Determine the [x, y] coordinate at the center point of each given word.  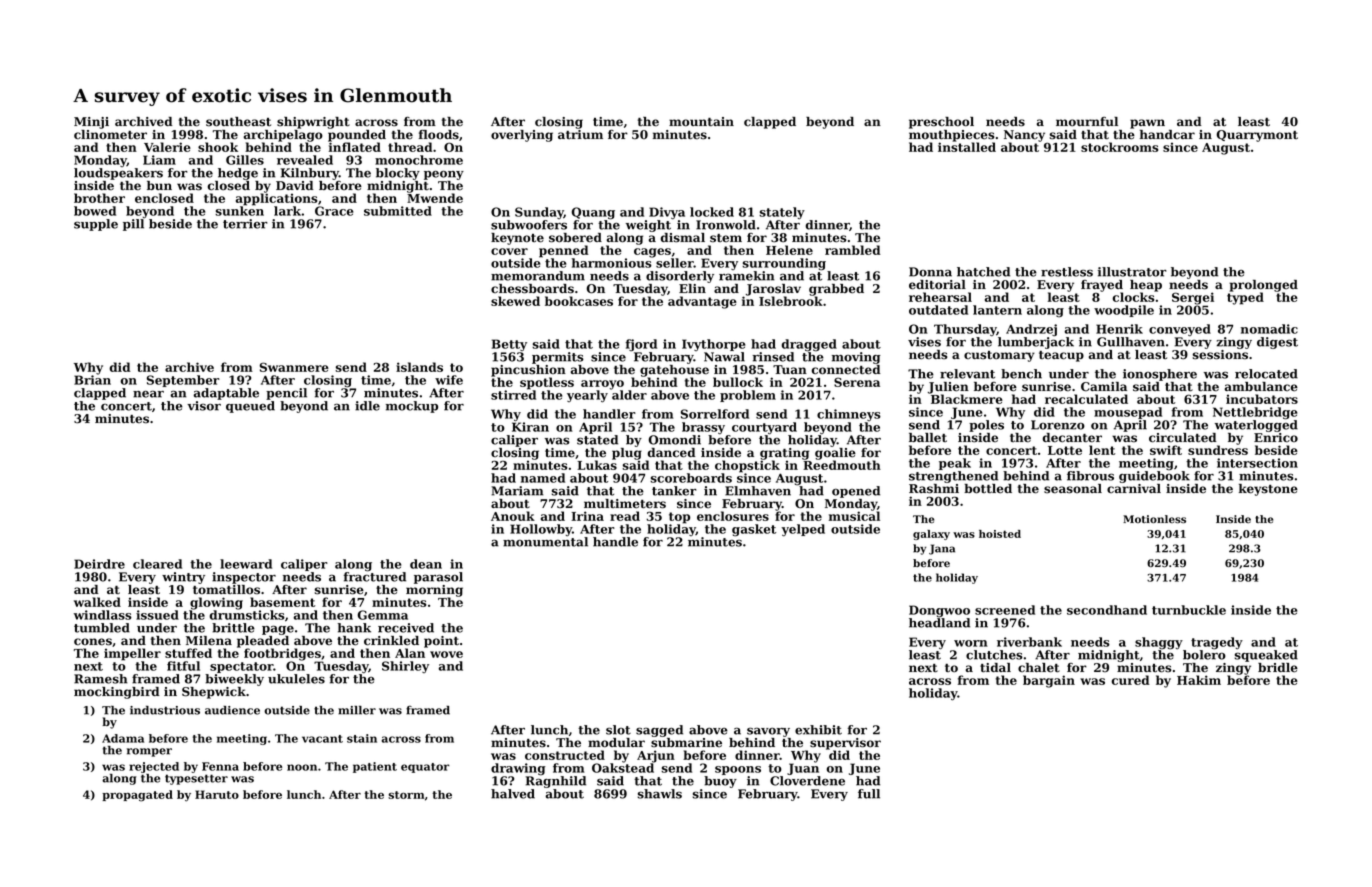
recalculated [1086, 399]
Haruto [217, 794]
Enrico [1276, 437]
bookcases [579, 301]
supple [96, 225]
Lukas [597, 465]
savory [768, 732]
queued [250, 407]
